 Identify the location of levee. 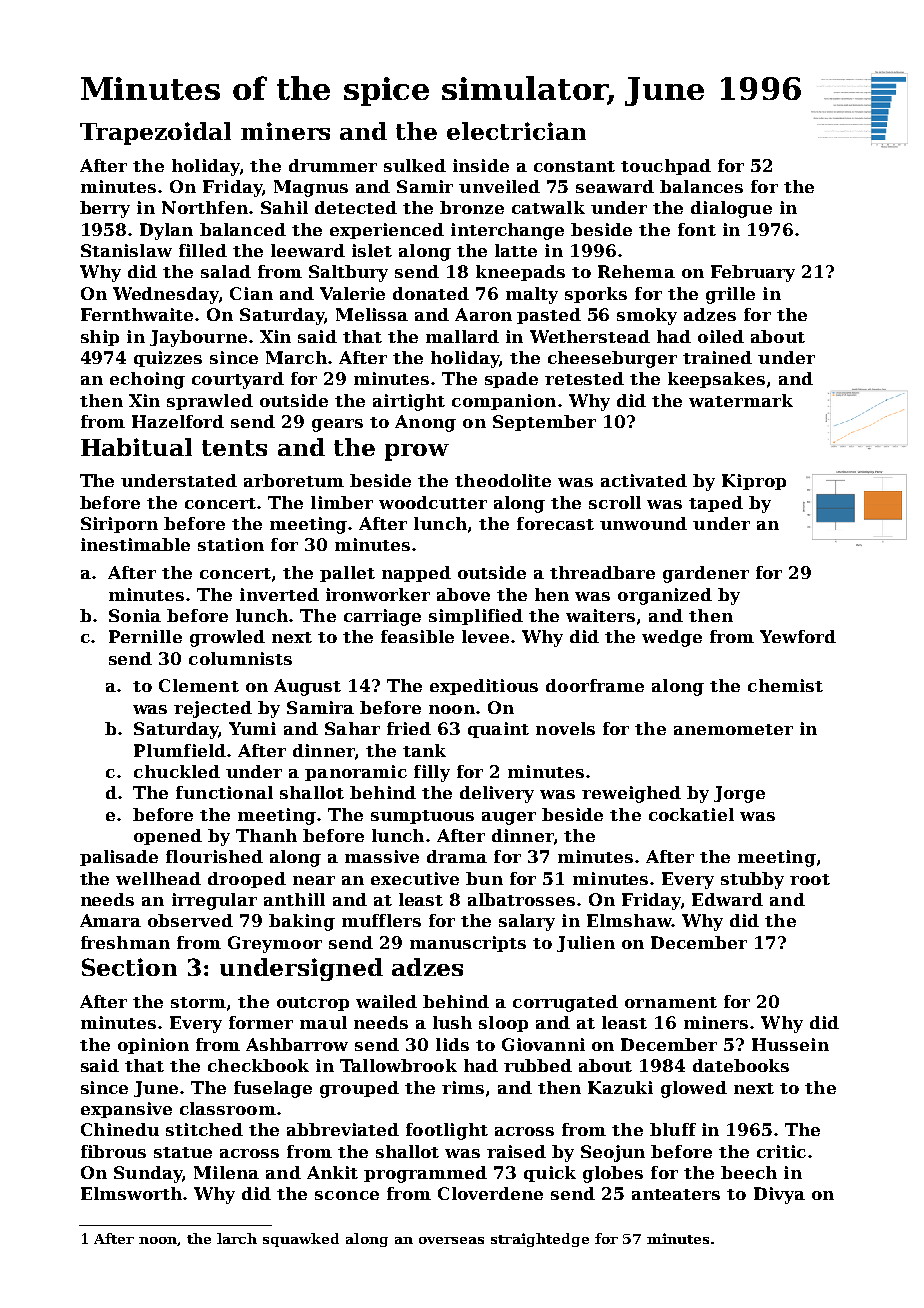
(485, 636).
